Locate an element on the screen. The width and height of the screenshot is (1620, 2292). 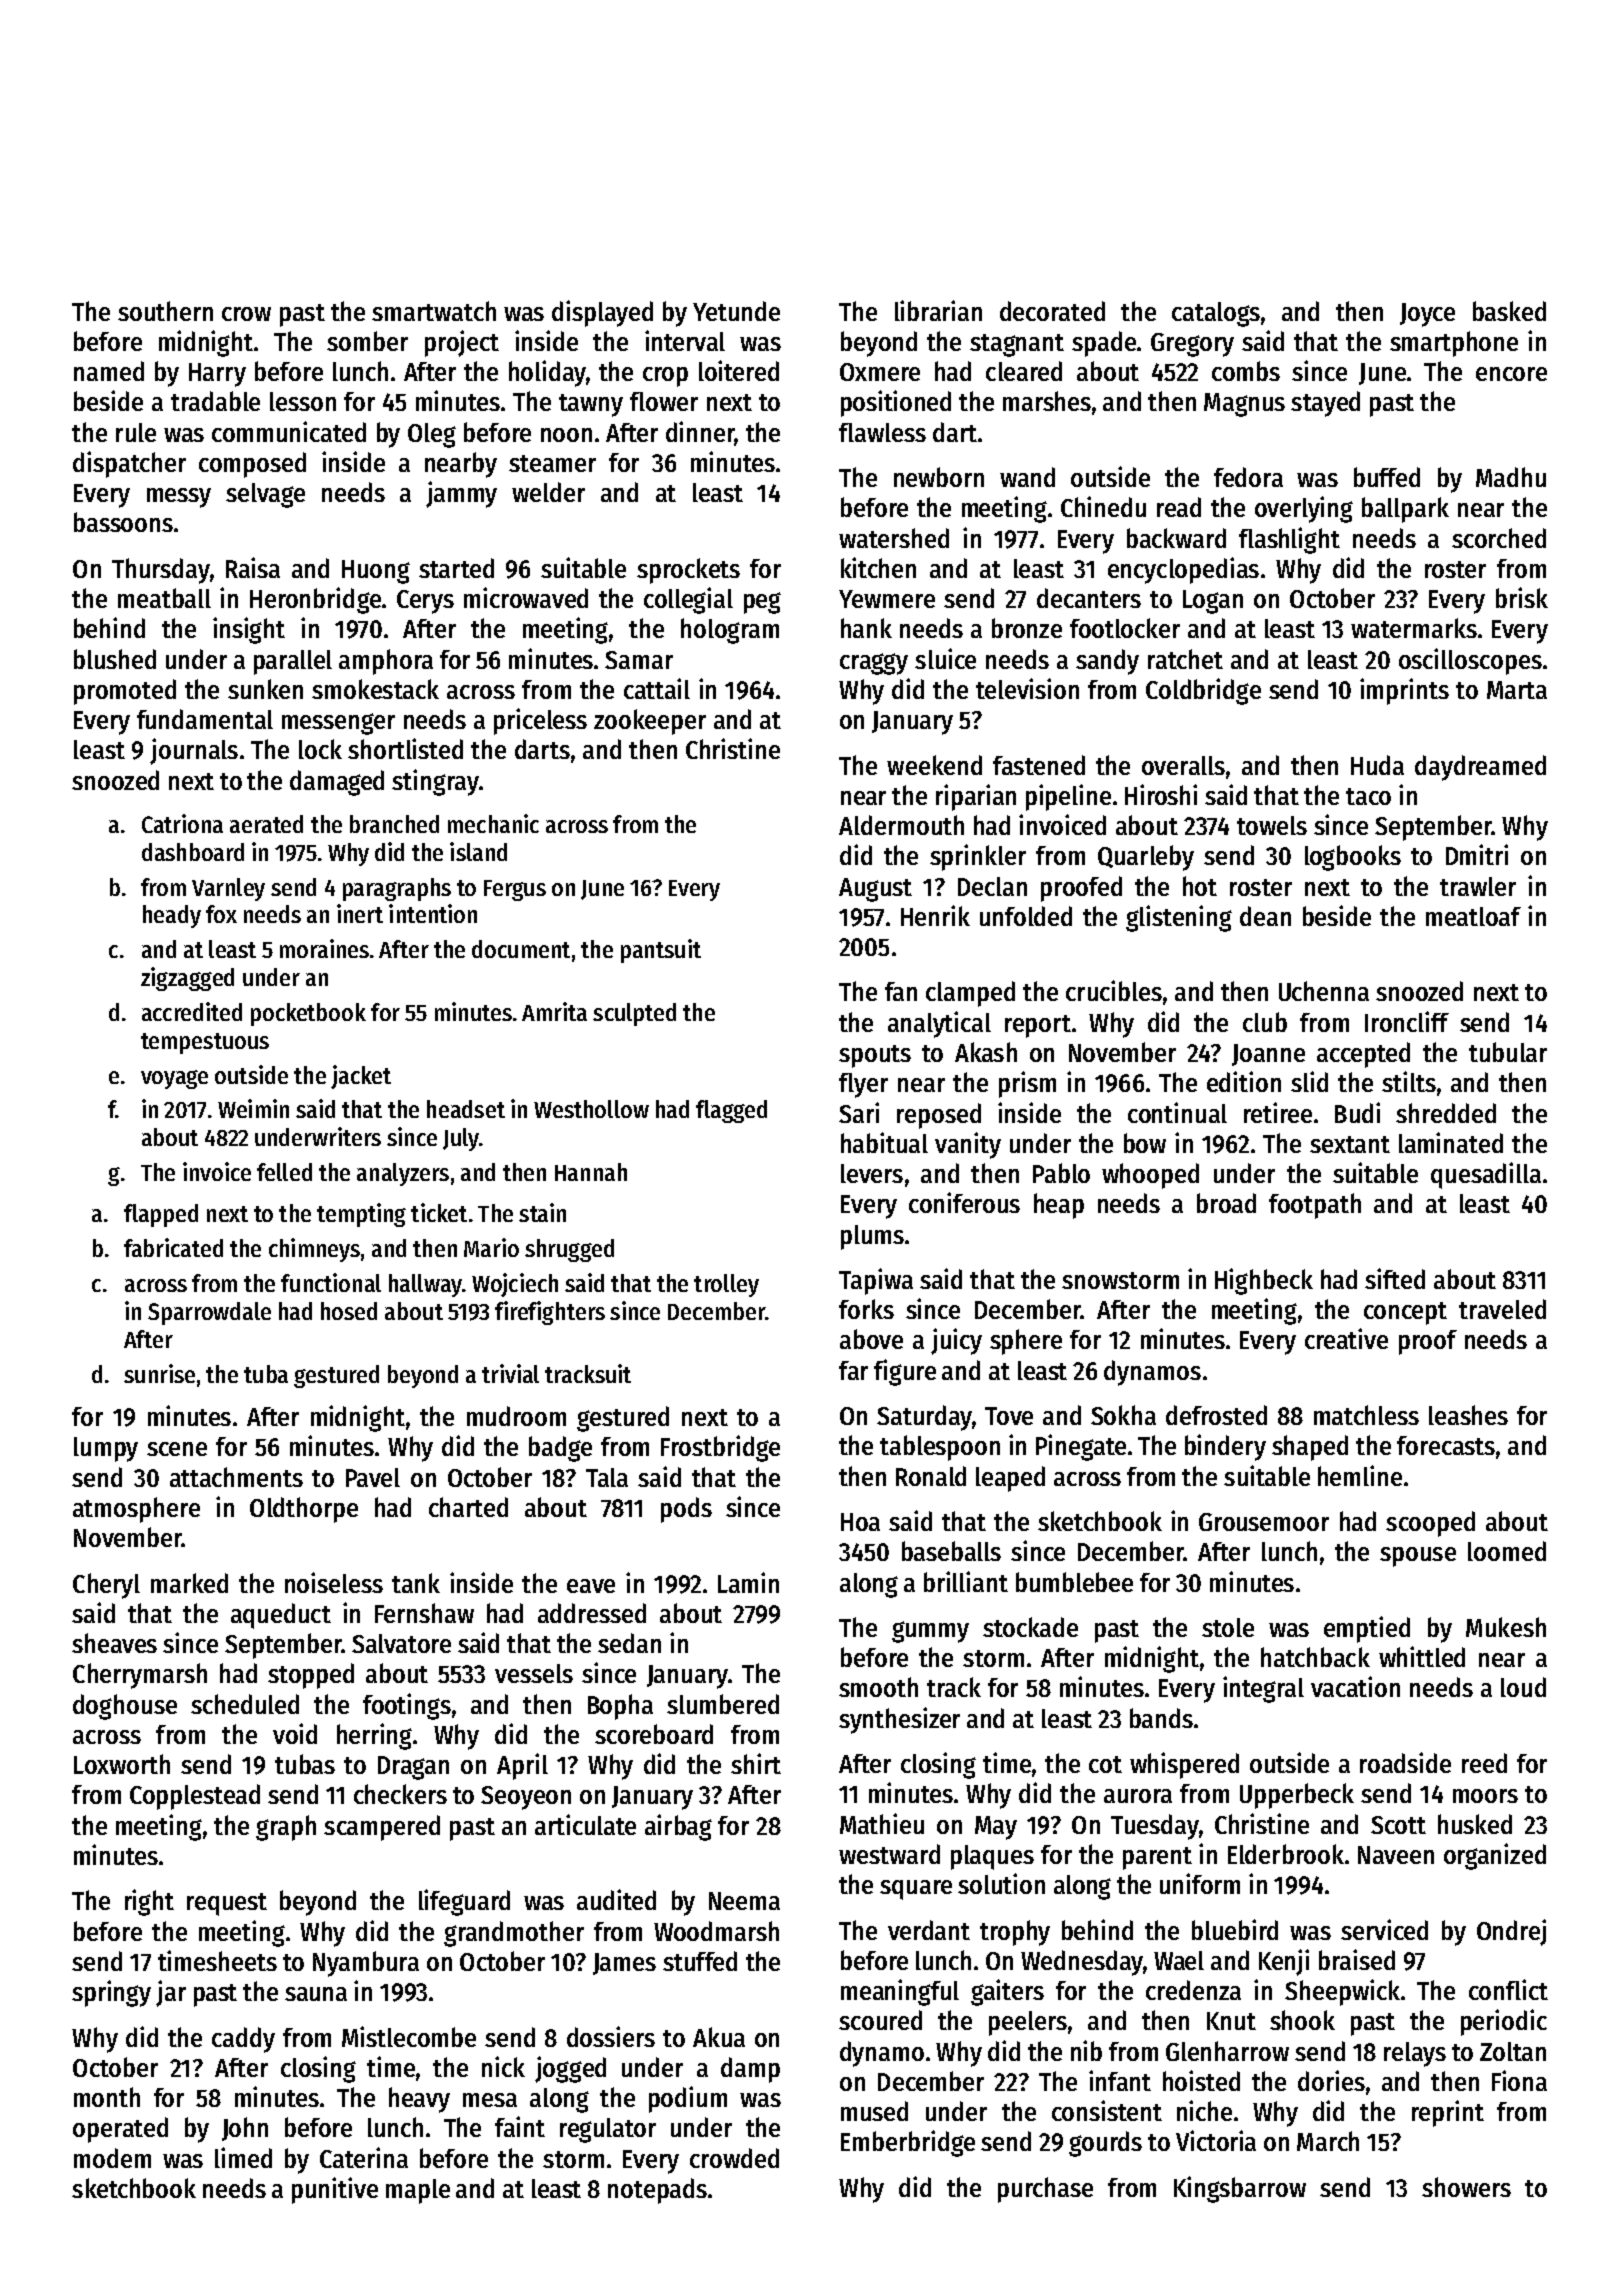
decorated is located at coordinates (1052, 311).
